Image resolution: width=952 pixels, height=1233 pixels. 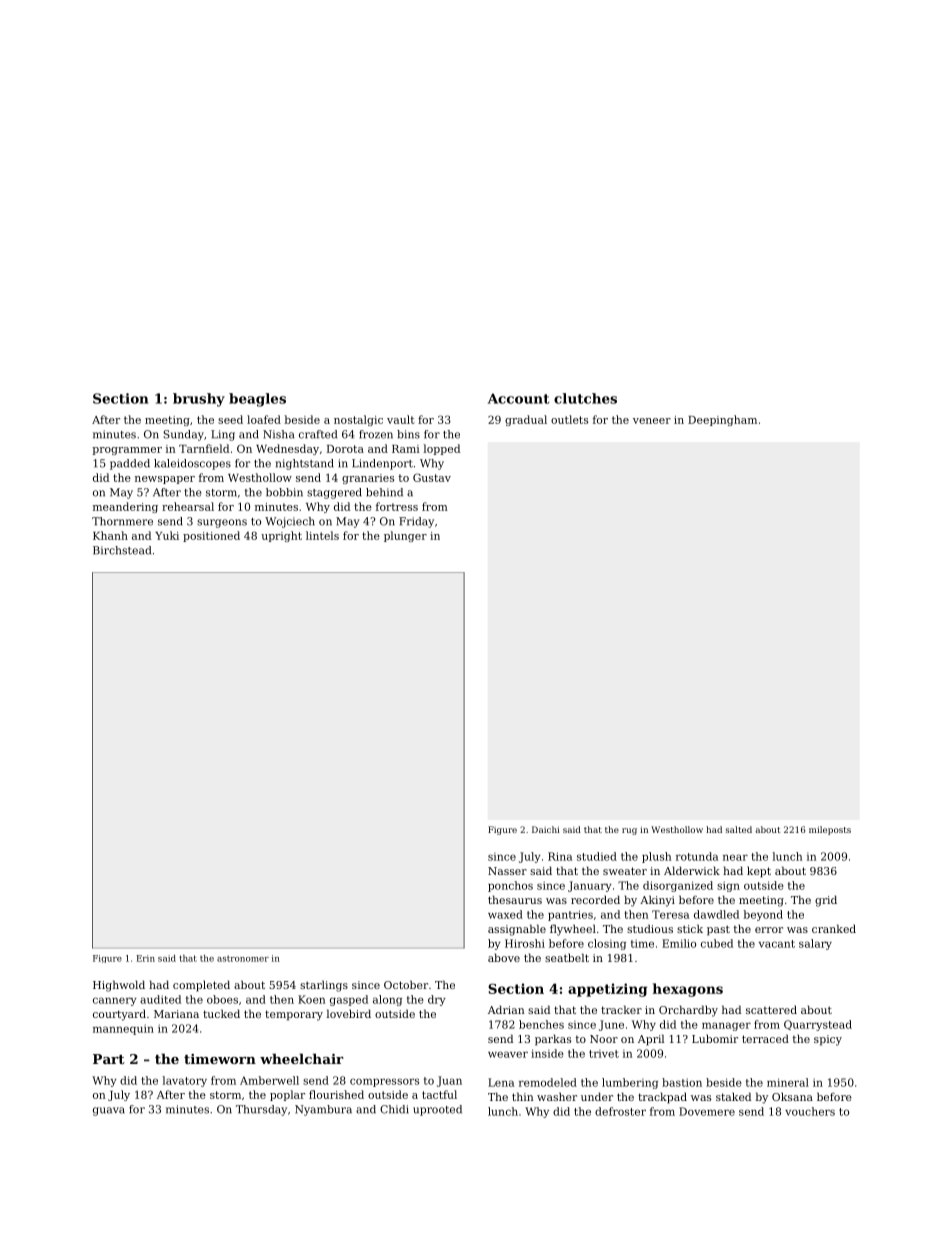 I want to click on Deepingham, so click(x=722, y=420).
